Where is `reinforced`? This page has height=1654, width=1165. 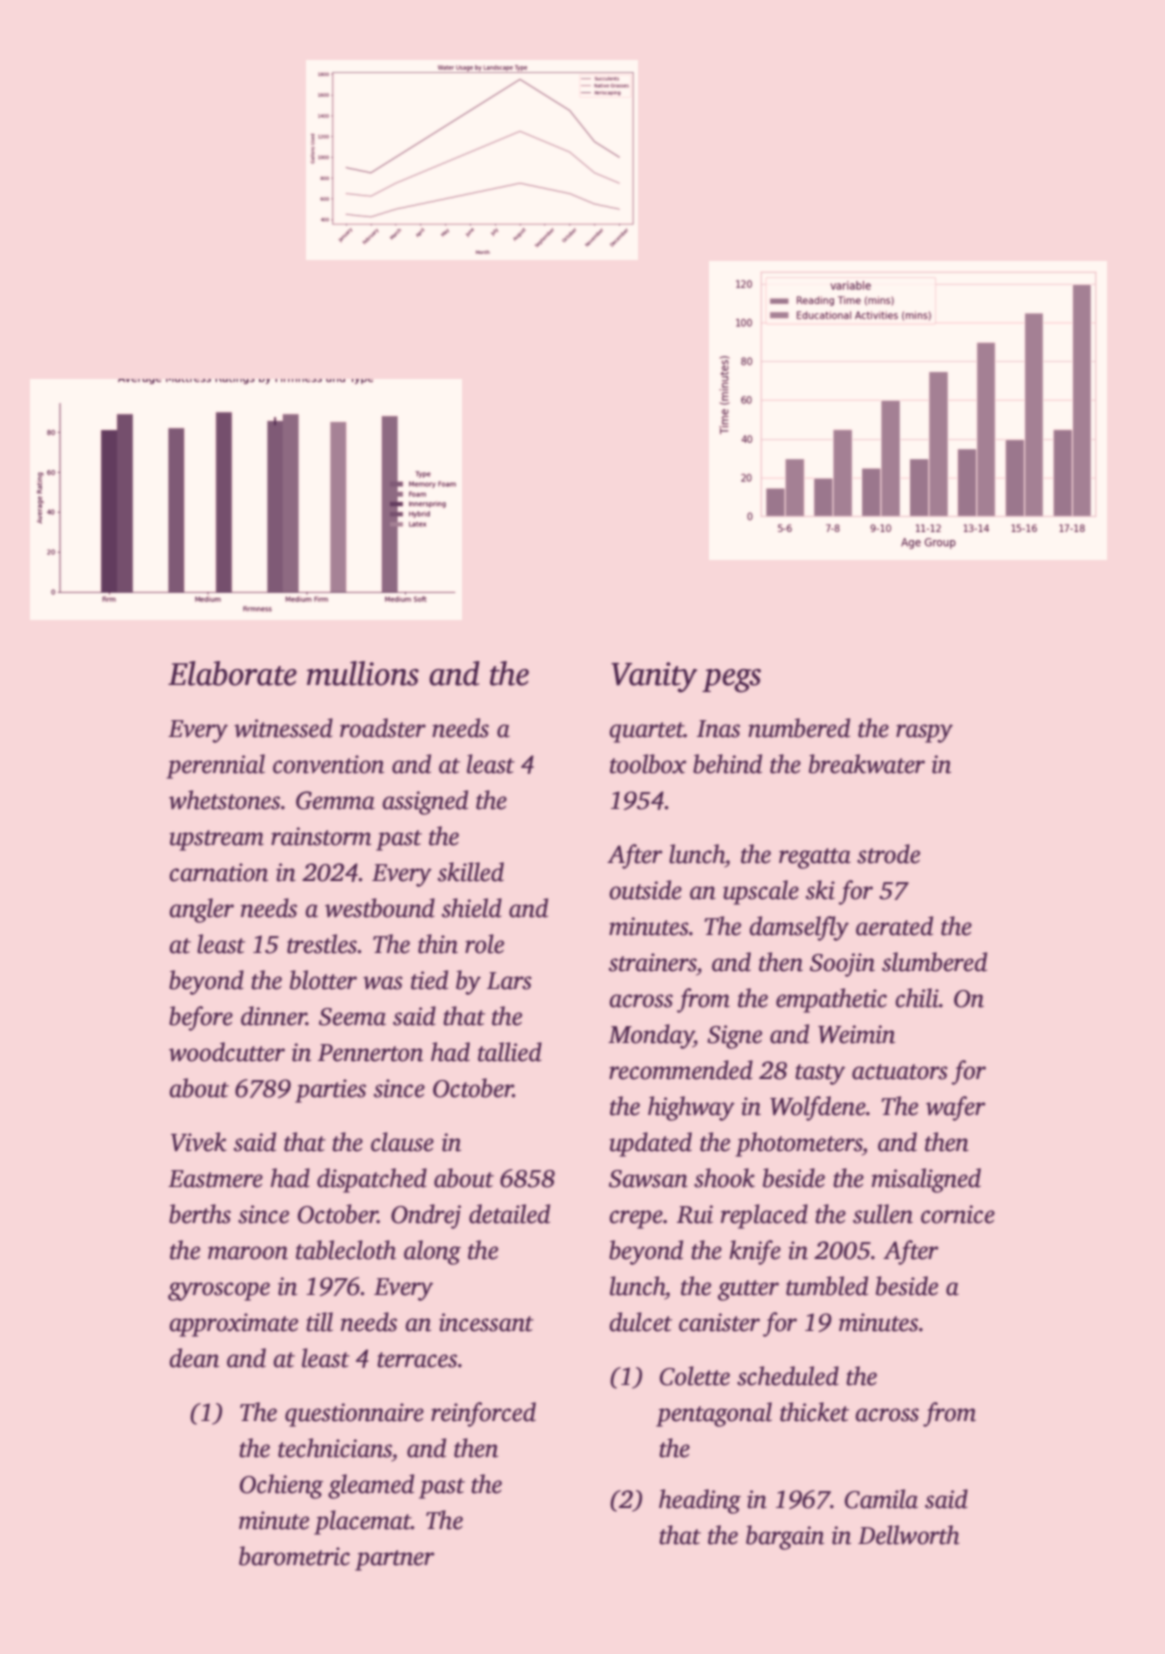
reinforced is located at coordinates (483, 1414).
